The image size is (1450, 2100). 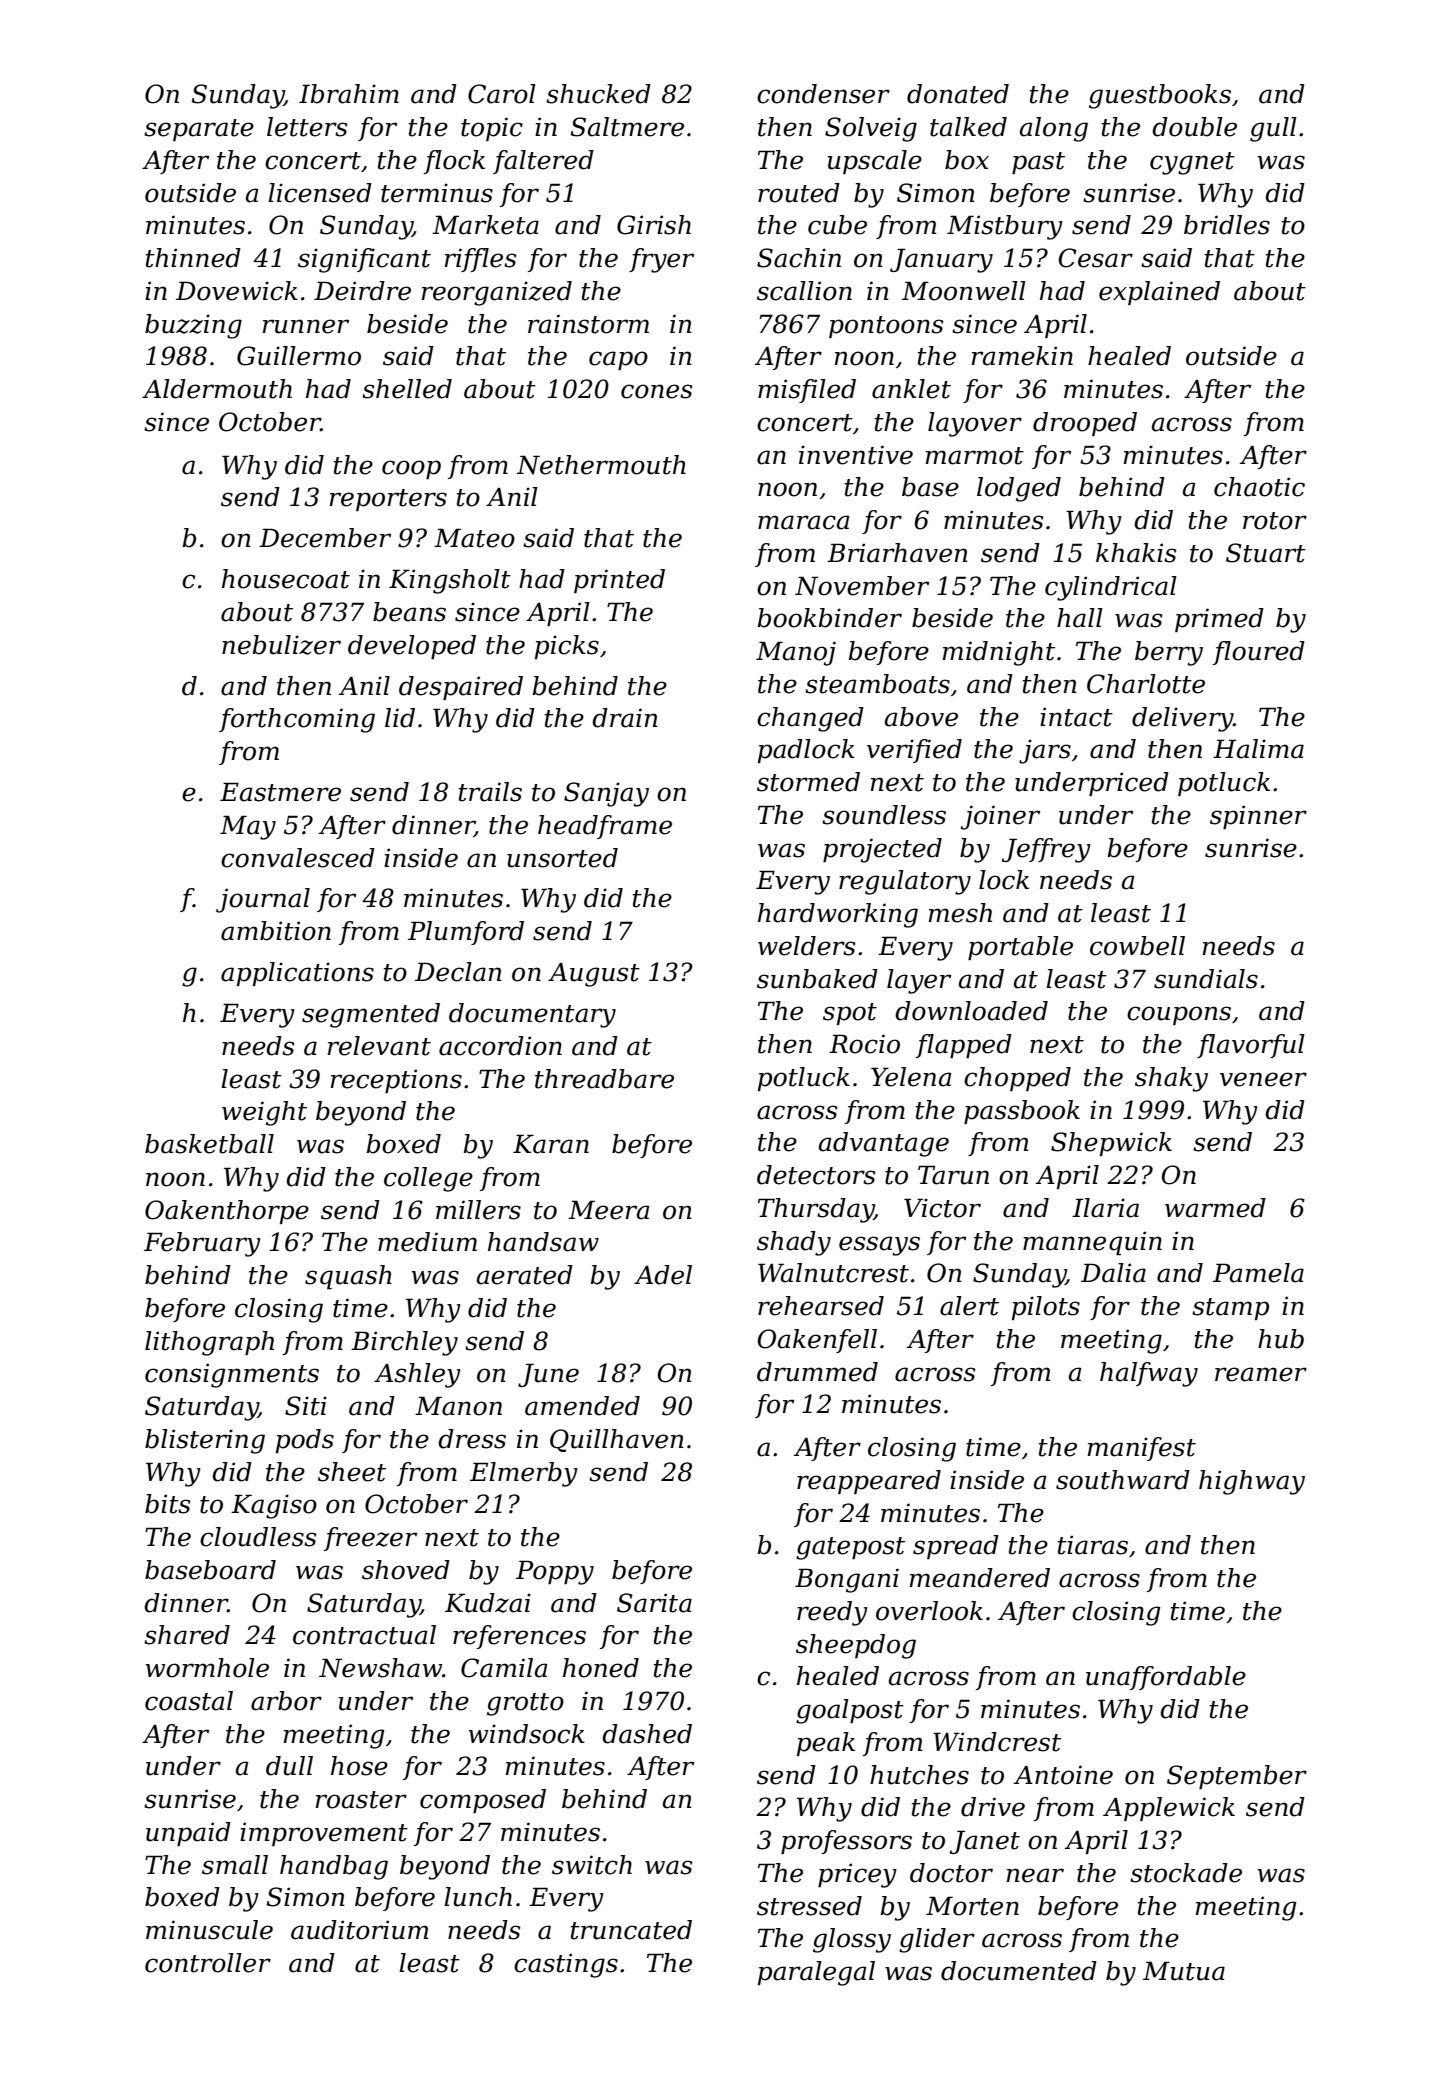 I want to click on reappeared, so click(x=869, y=1482).
